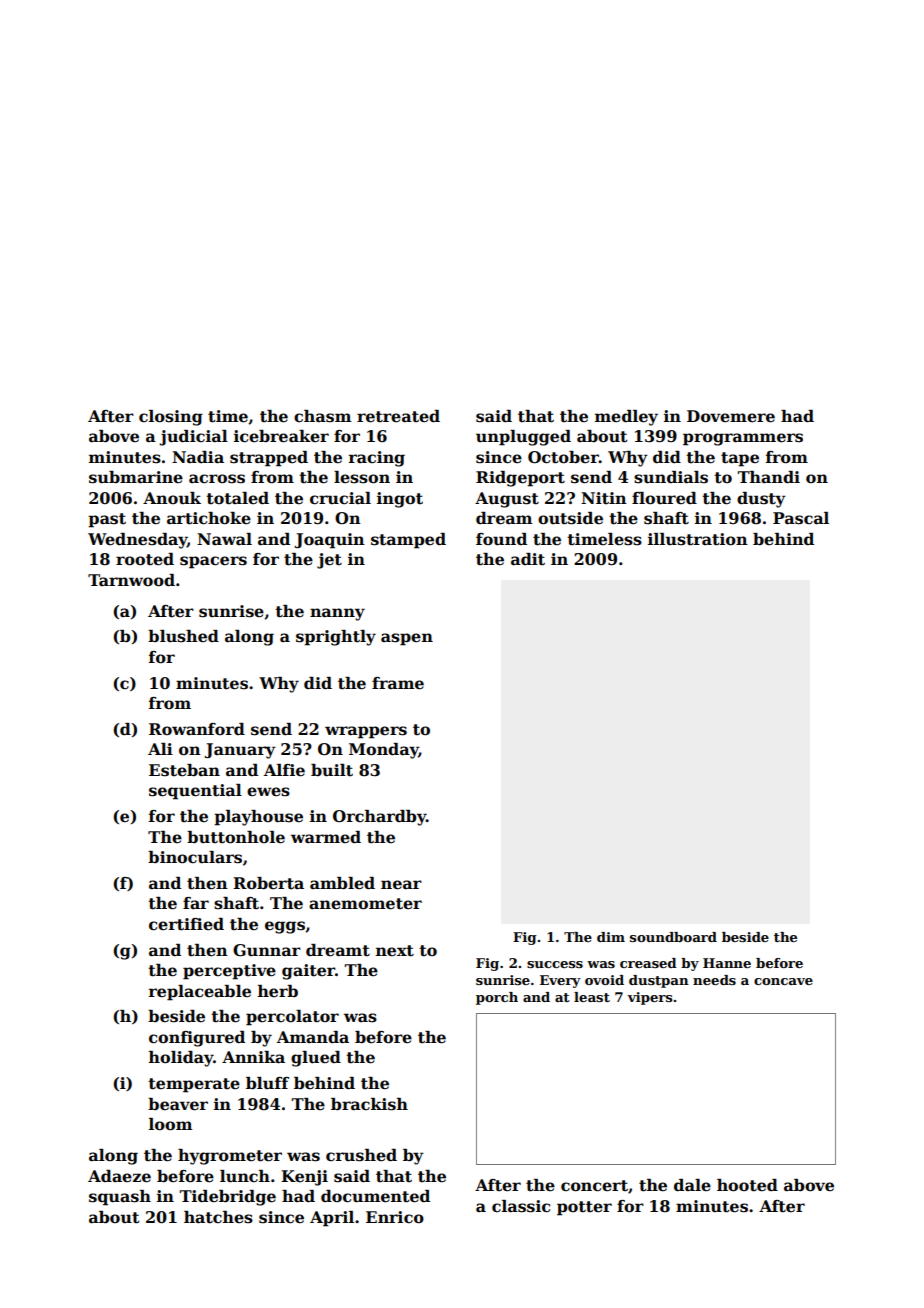 The image size is (924, 1308). I want to click on Adaeze, so click(119, 1176).
